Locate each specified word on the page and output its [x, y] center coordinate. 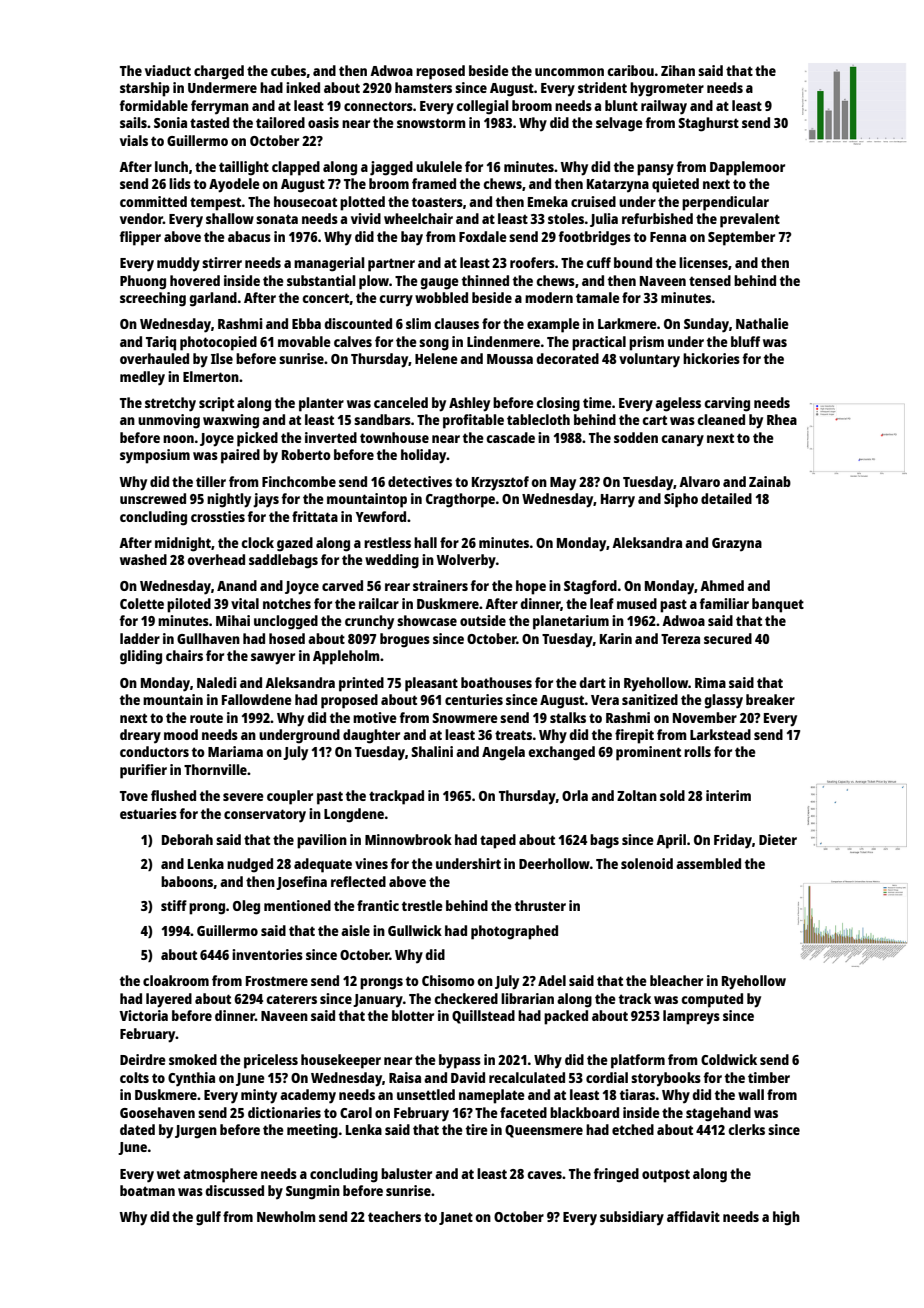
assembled [708, 863]
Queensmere [544, 1131]
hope [531, 587]
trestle [422, 905]
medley [142, 378]
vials [134, 140]
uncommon [569, 72]
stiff [174, 905]
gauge [439, 284]
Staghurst [708, 124]
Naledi [217, 682]
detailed [726, 498]
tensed [710, 280]
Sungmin [313, 1192]
